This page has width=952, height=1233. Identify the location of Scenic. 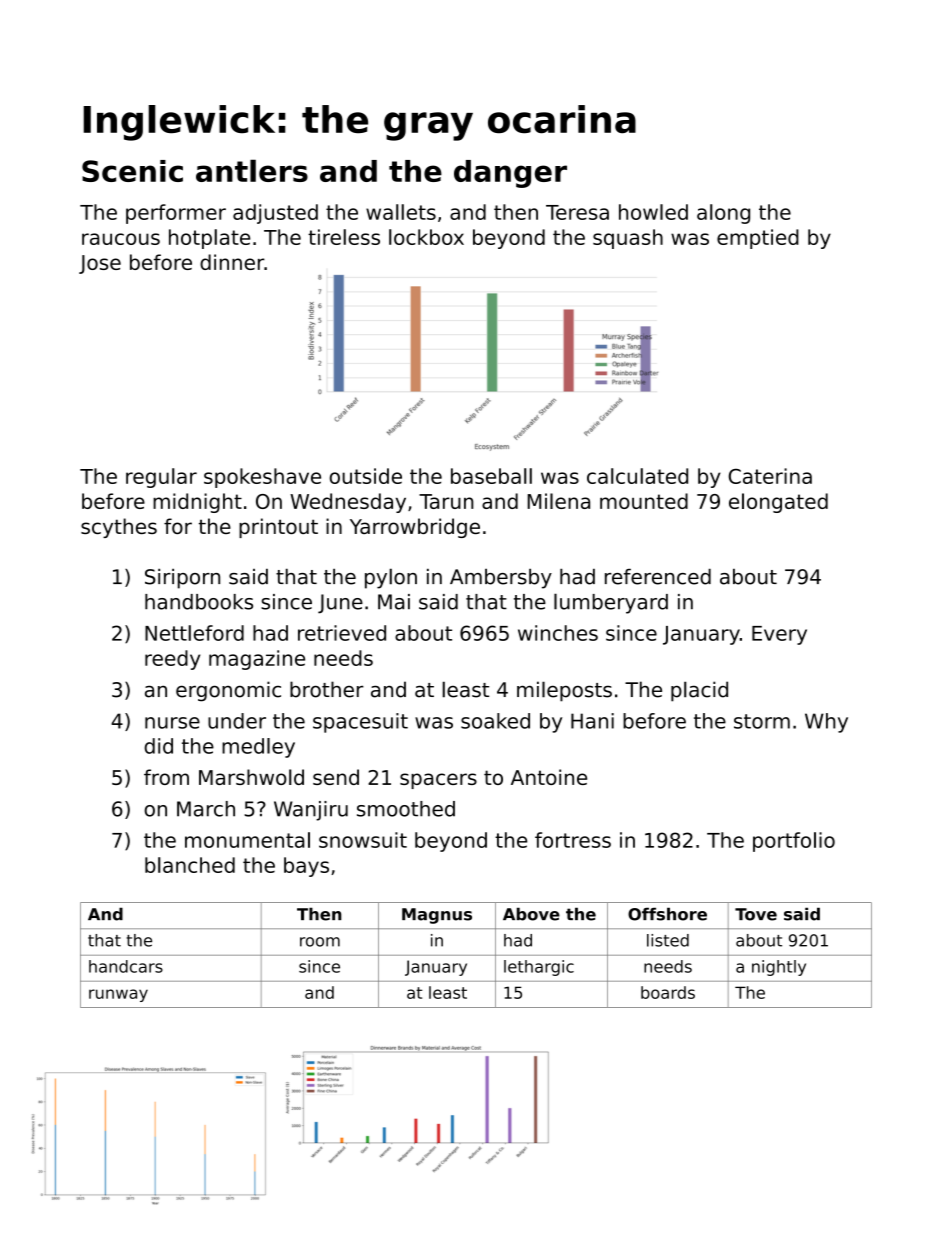
(132, 171).
